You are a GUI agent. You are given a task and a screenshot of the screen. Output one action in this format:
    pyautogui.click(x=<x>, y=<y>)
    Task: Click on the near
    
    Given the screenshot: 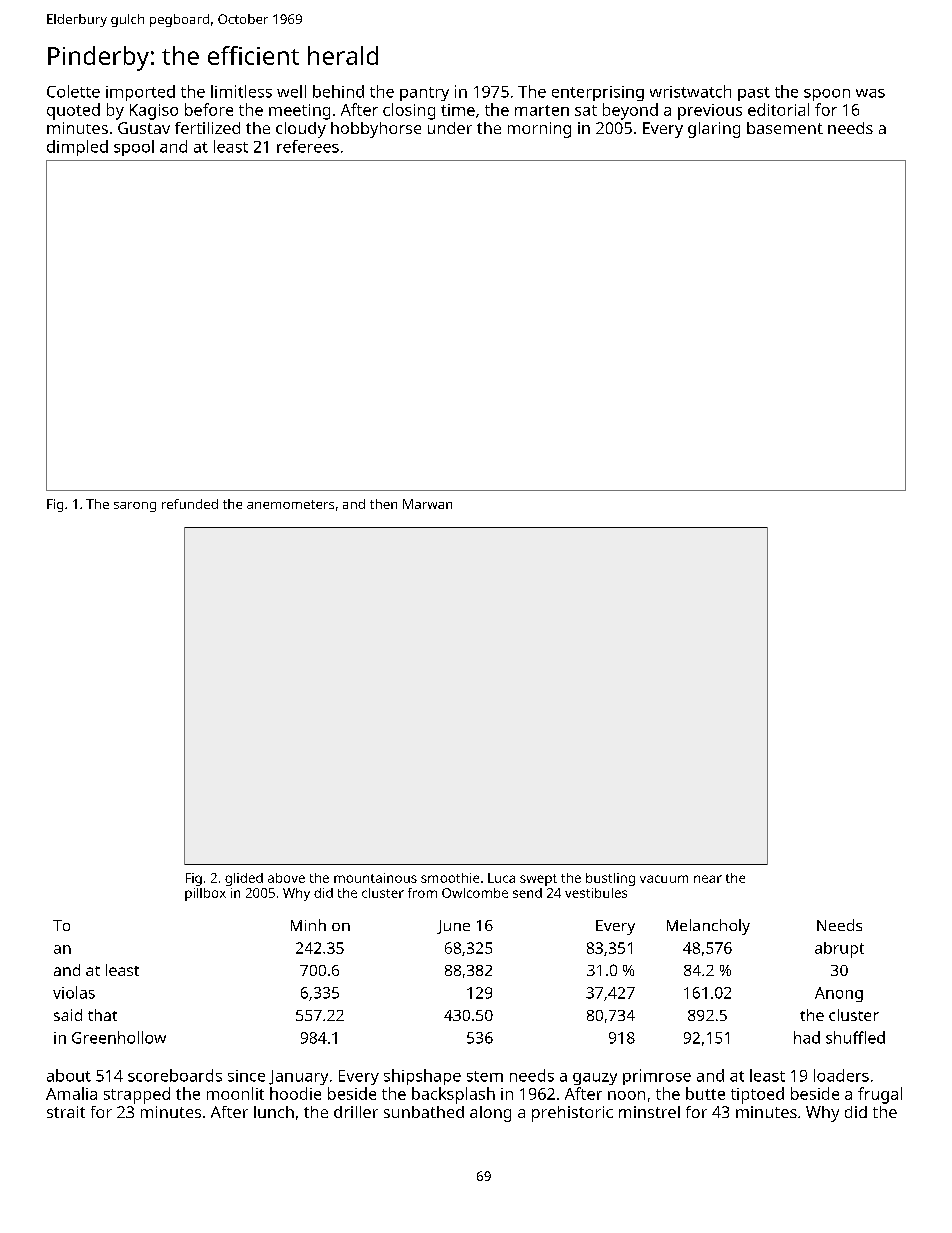 What is the action you would take?
    pyautogui.click(x=708, y=879)
